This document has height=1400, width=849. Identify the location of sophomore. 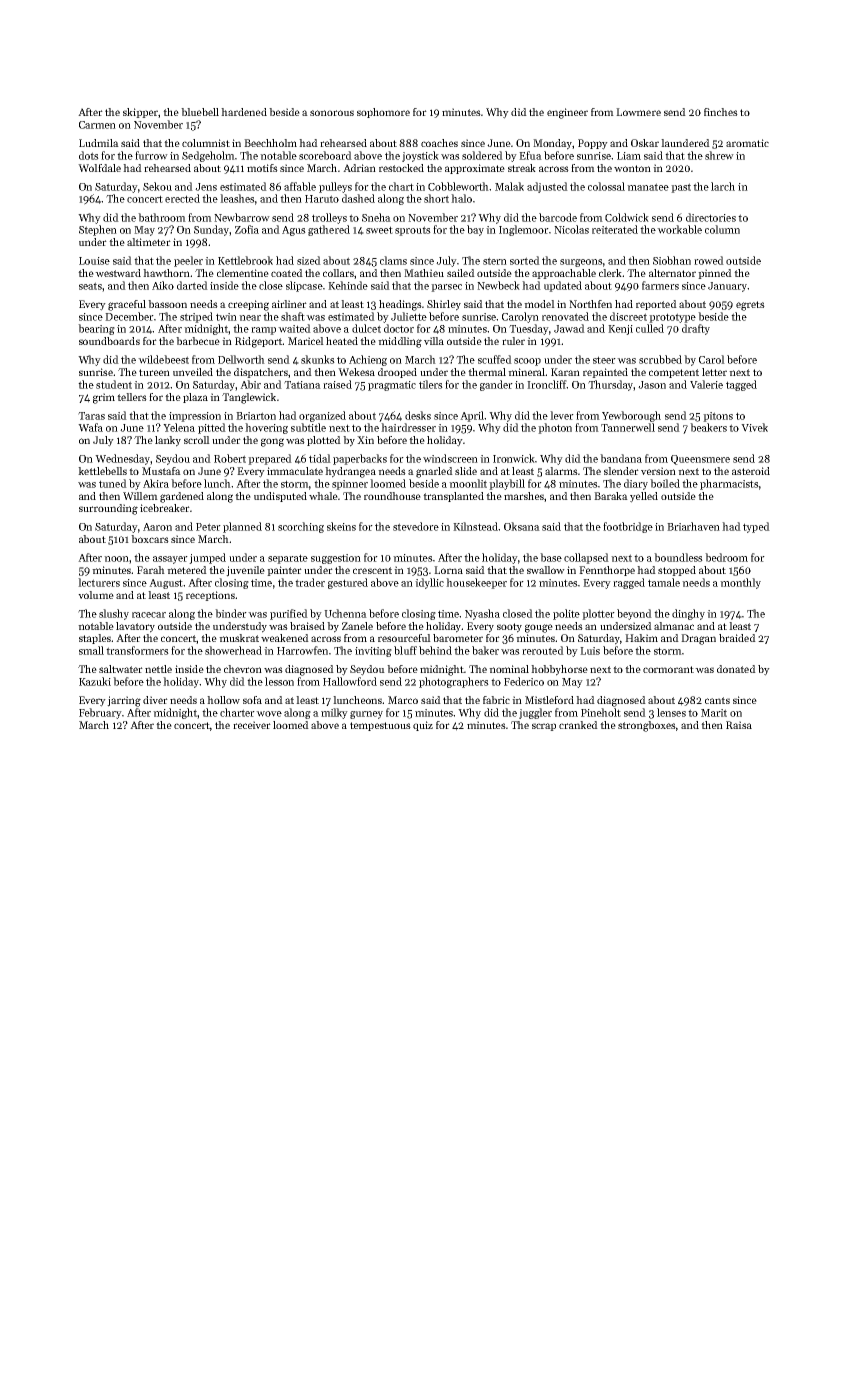
(383, 113).
